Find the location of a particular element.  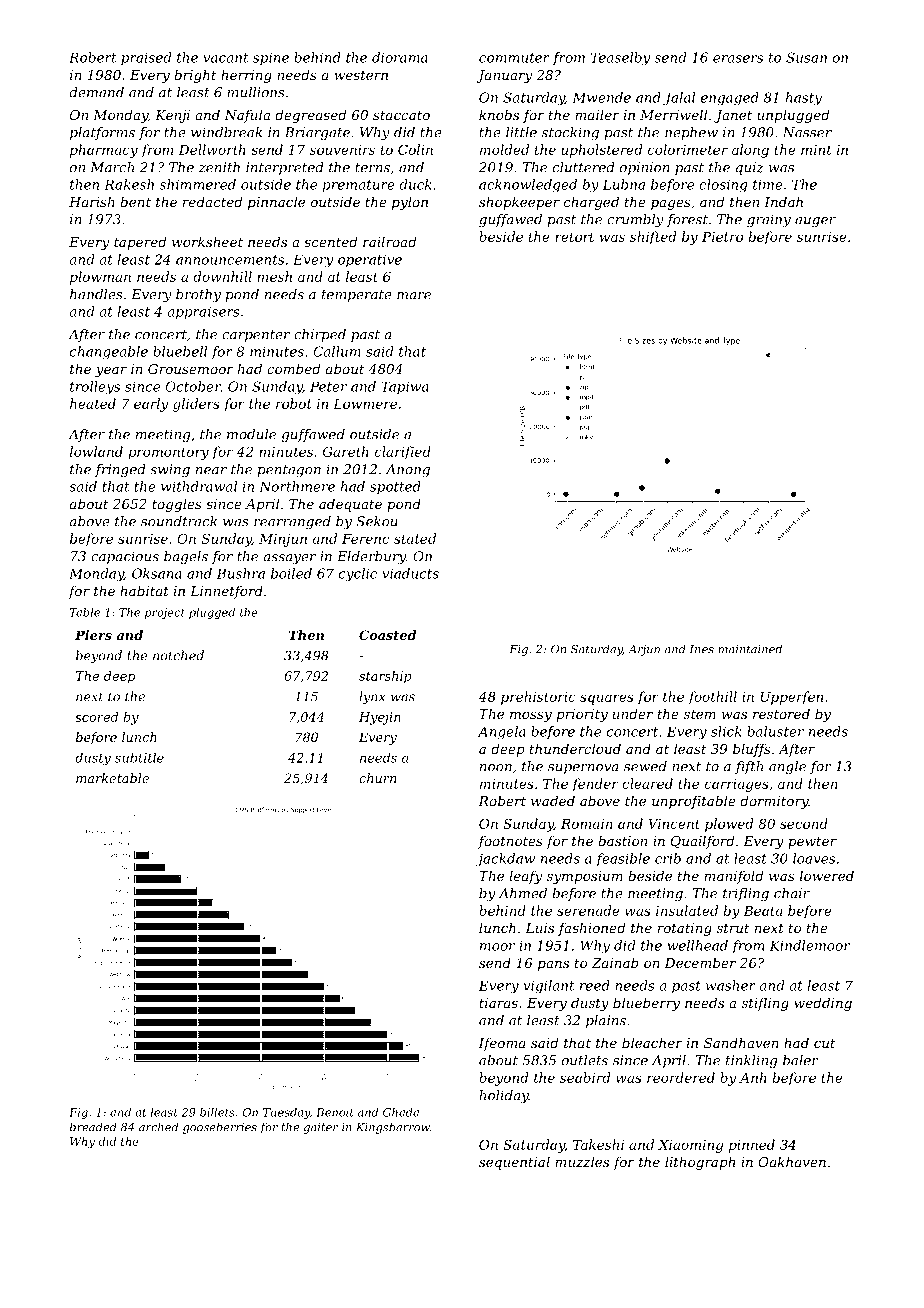

muzzles is located at coordinates (582, 1162).
